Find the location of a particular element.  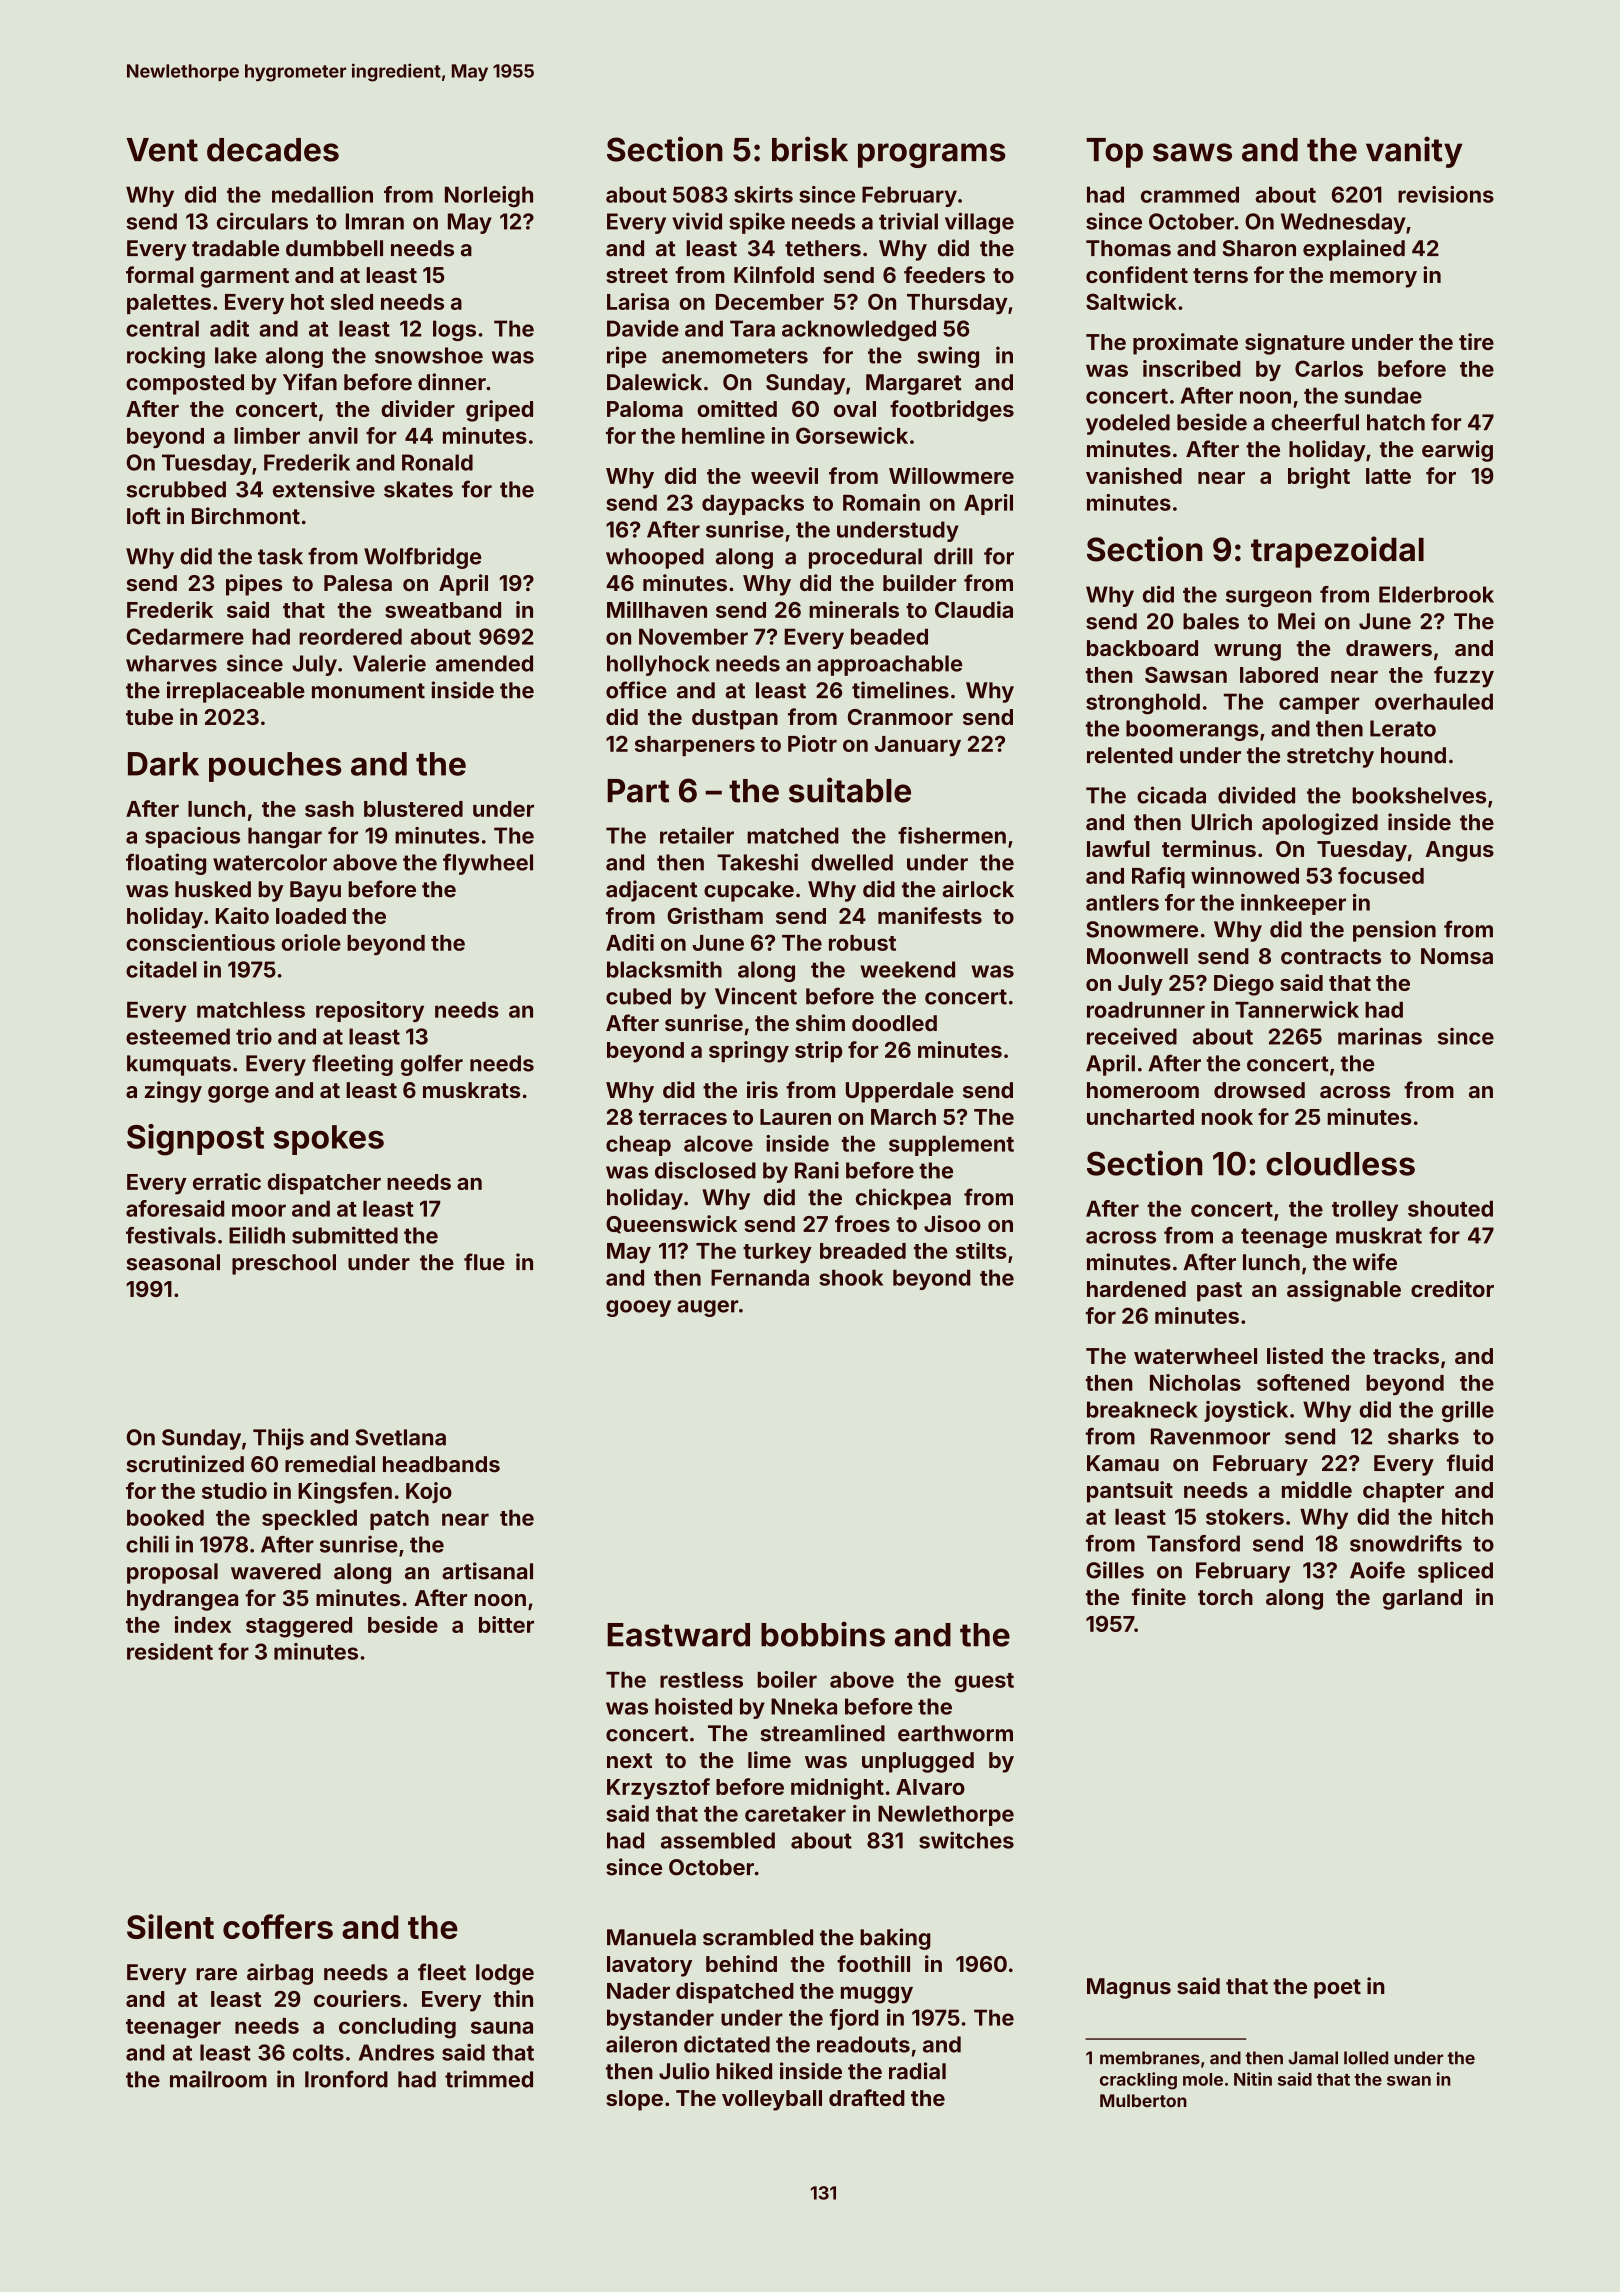

concluding is located at coordinates (397, 2028).
